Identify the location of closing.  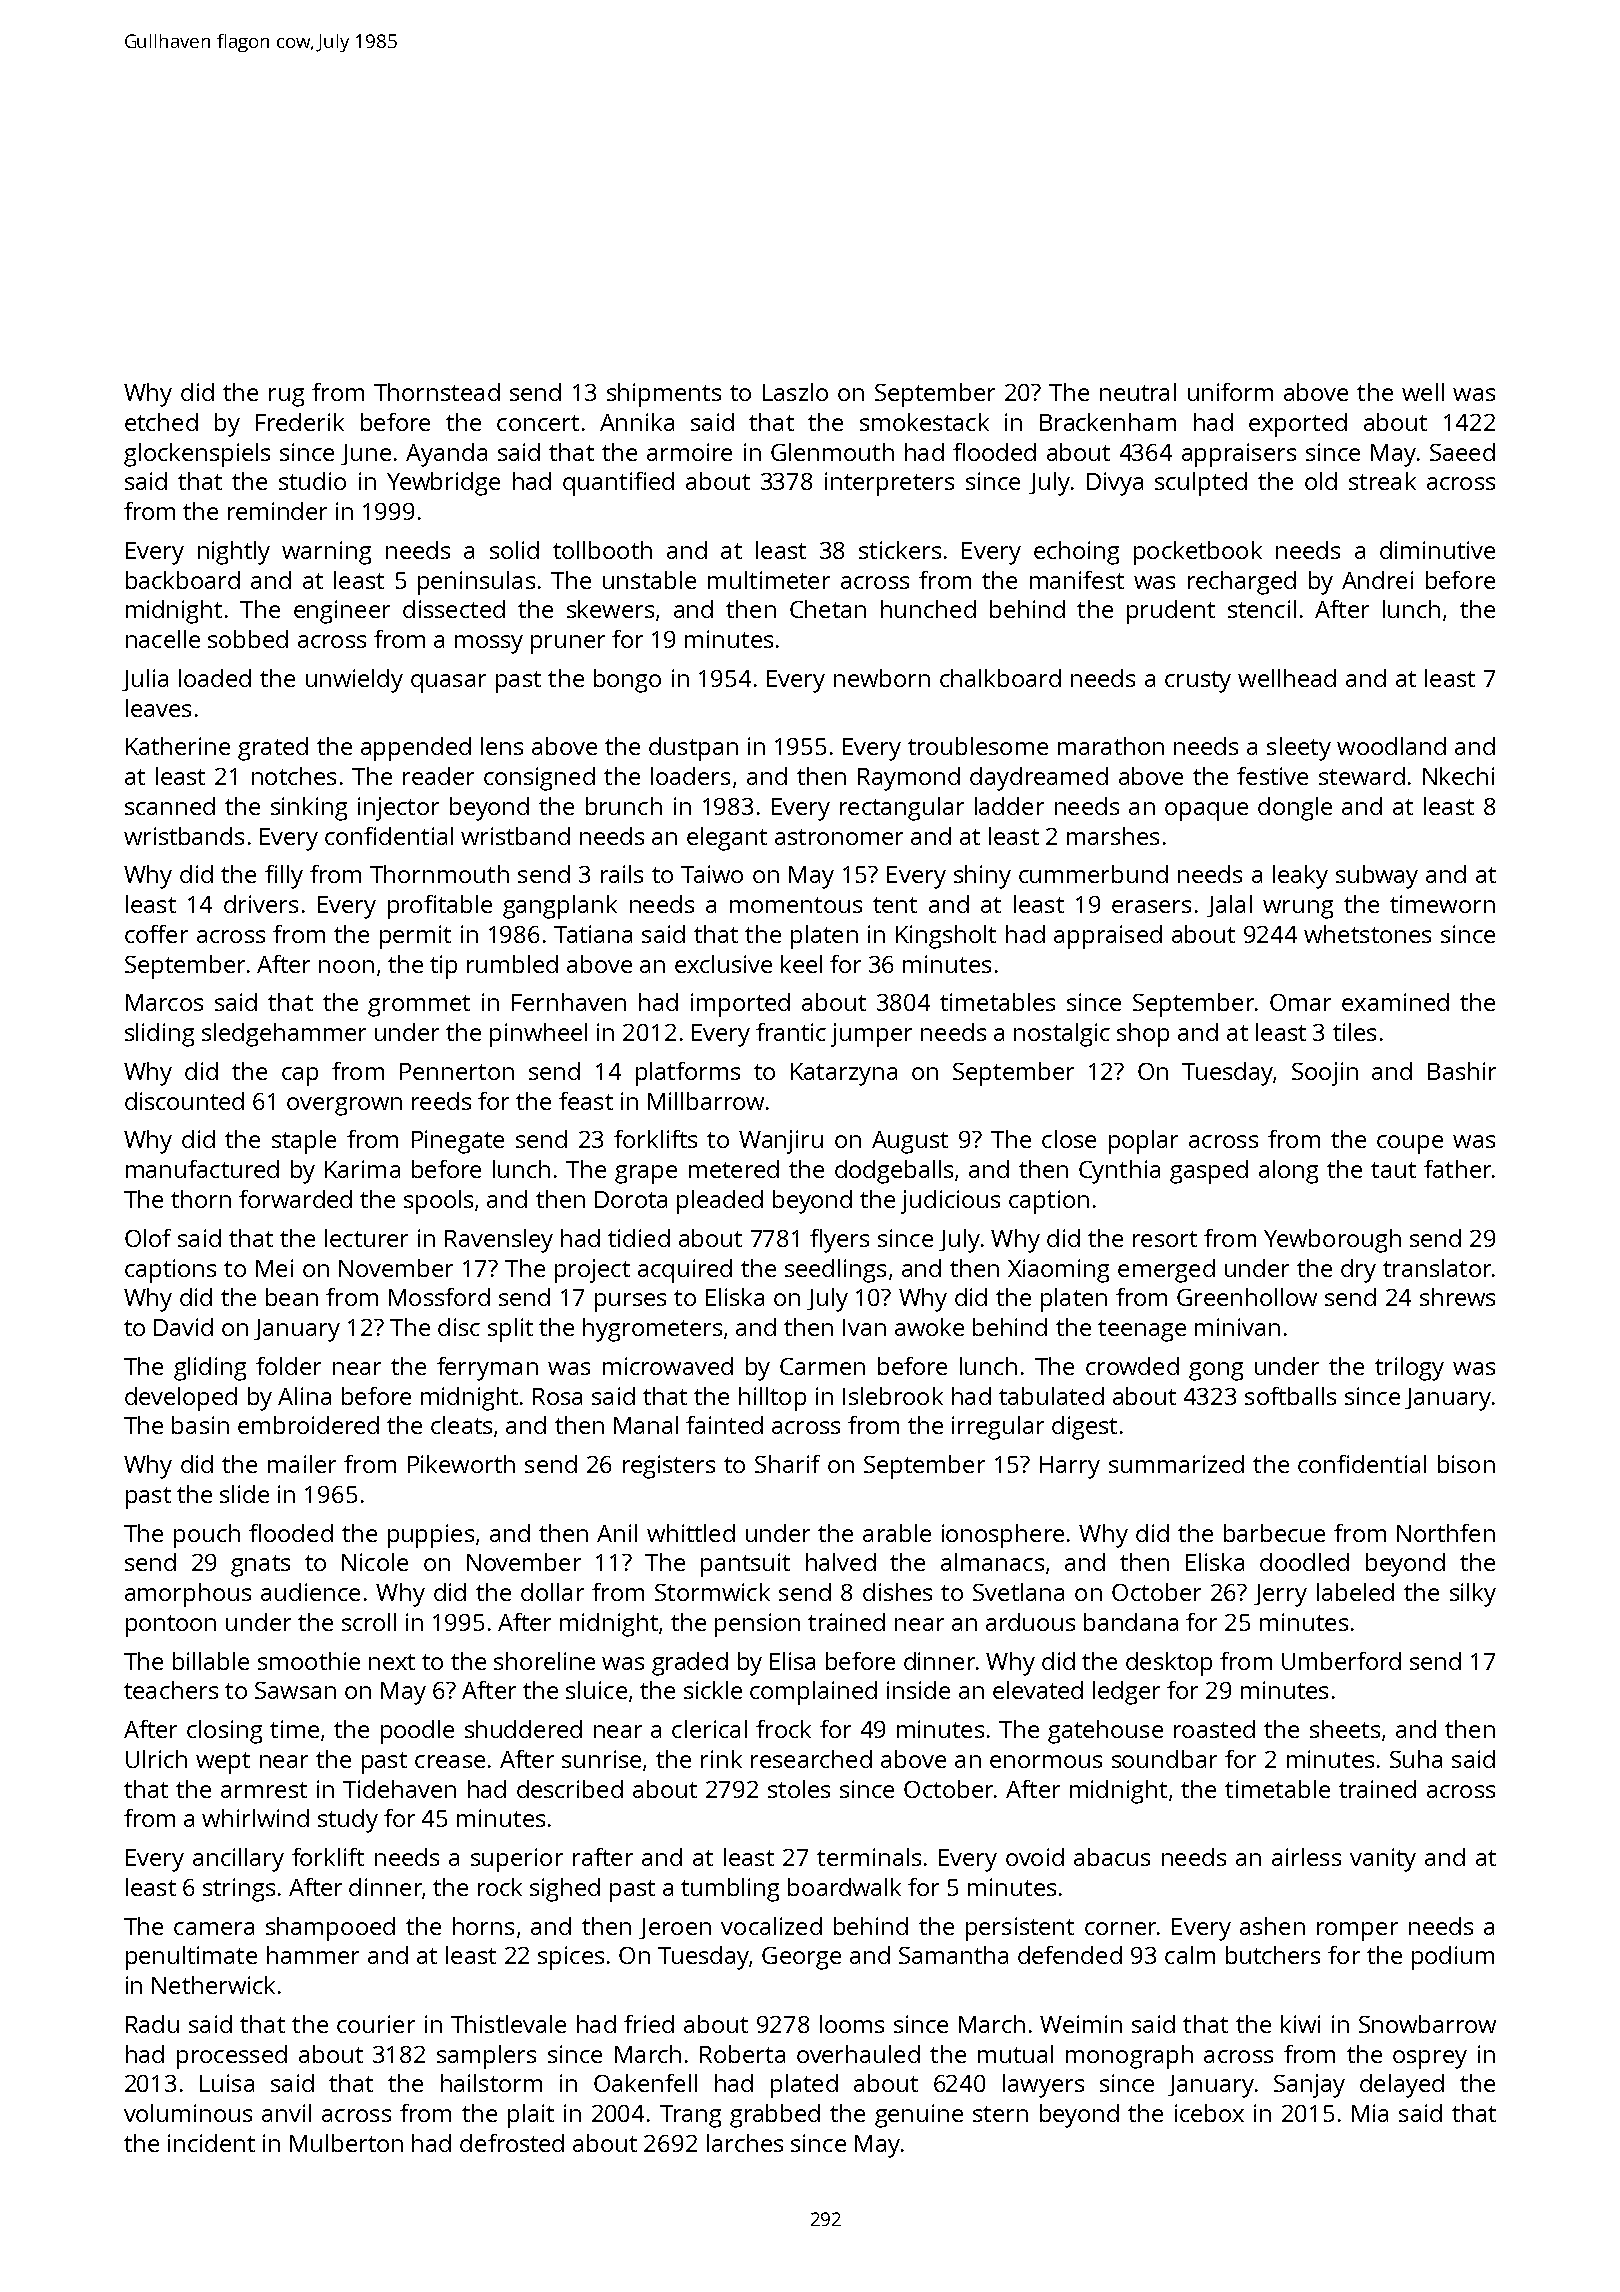
(224, 1732).
